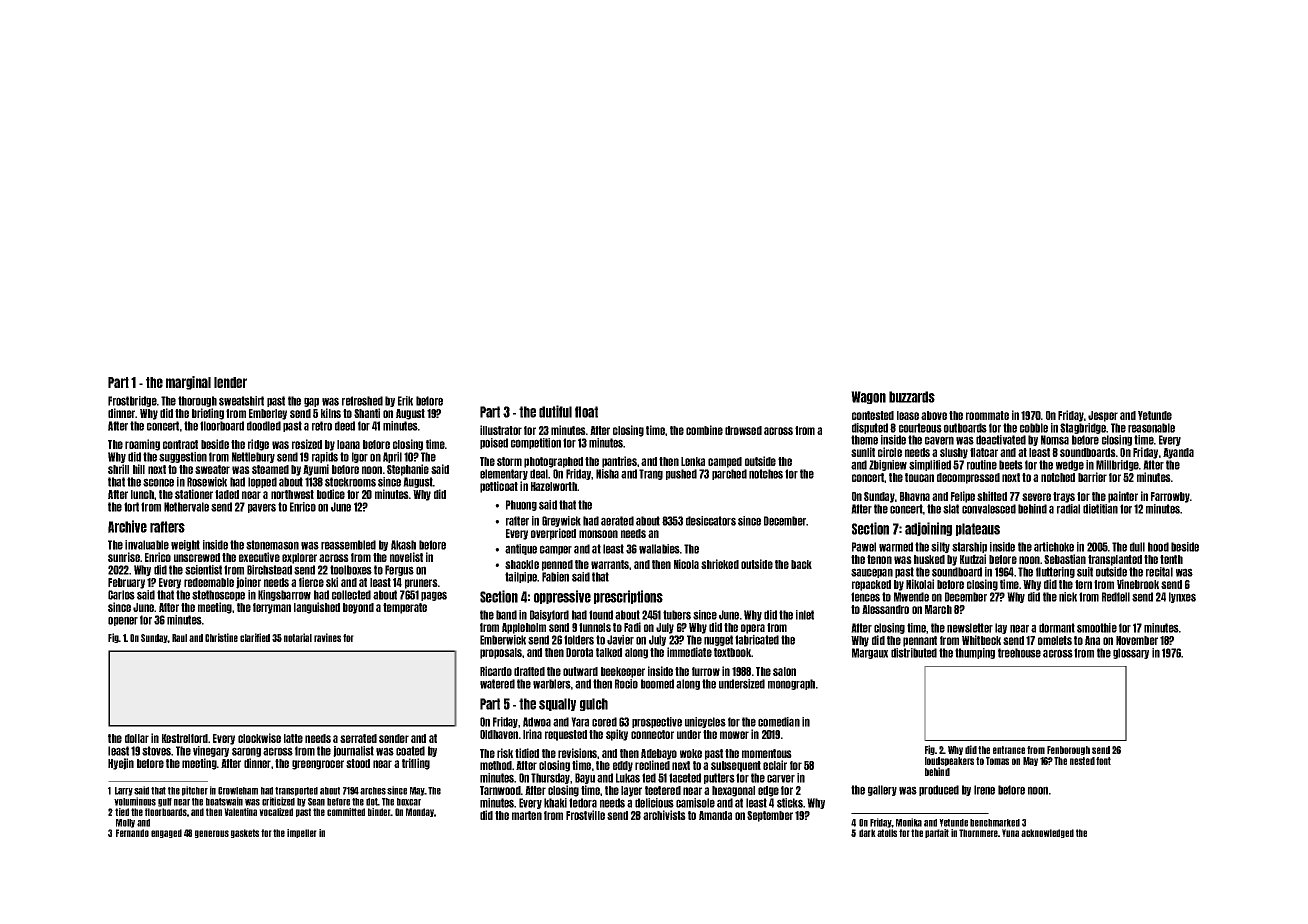 This document has height=924, width=1308. I want to click on toolboxes, so click(351, 570).
